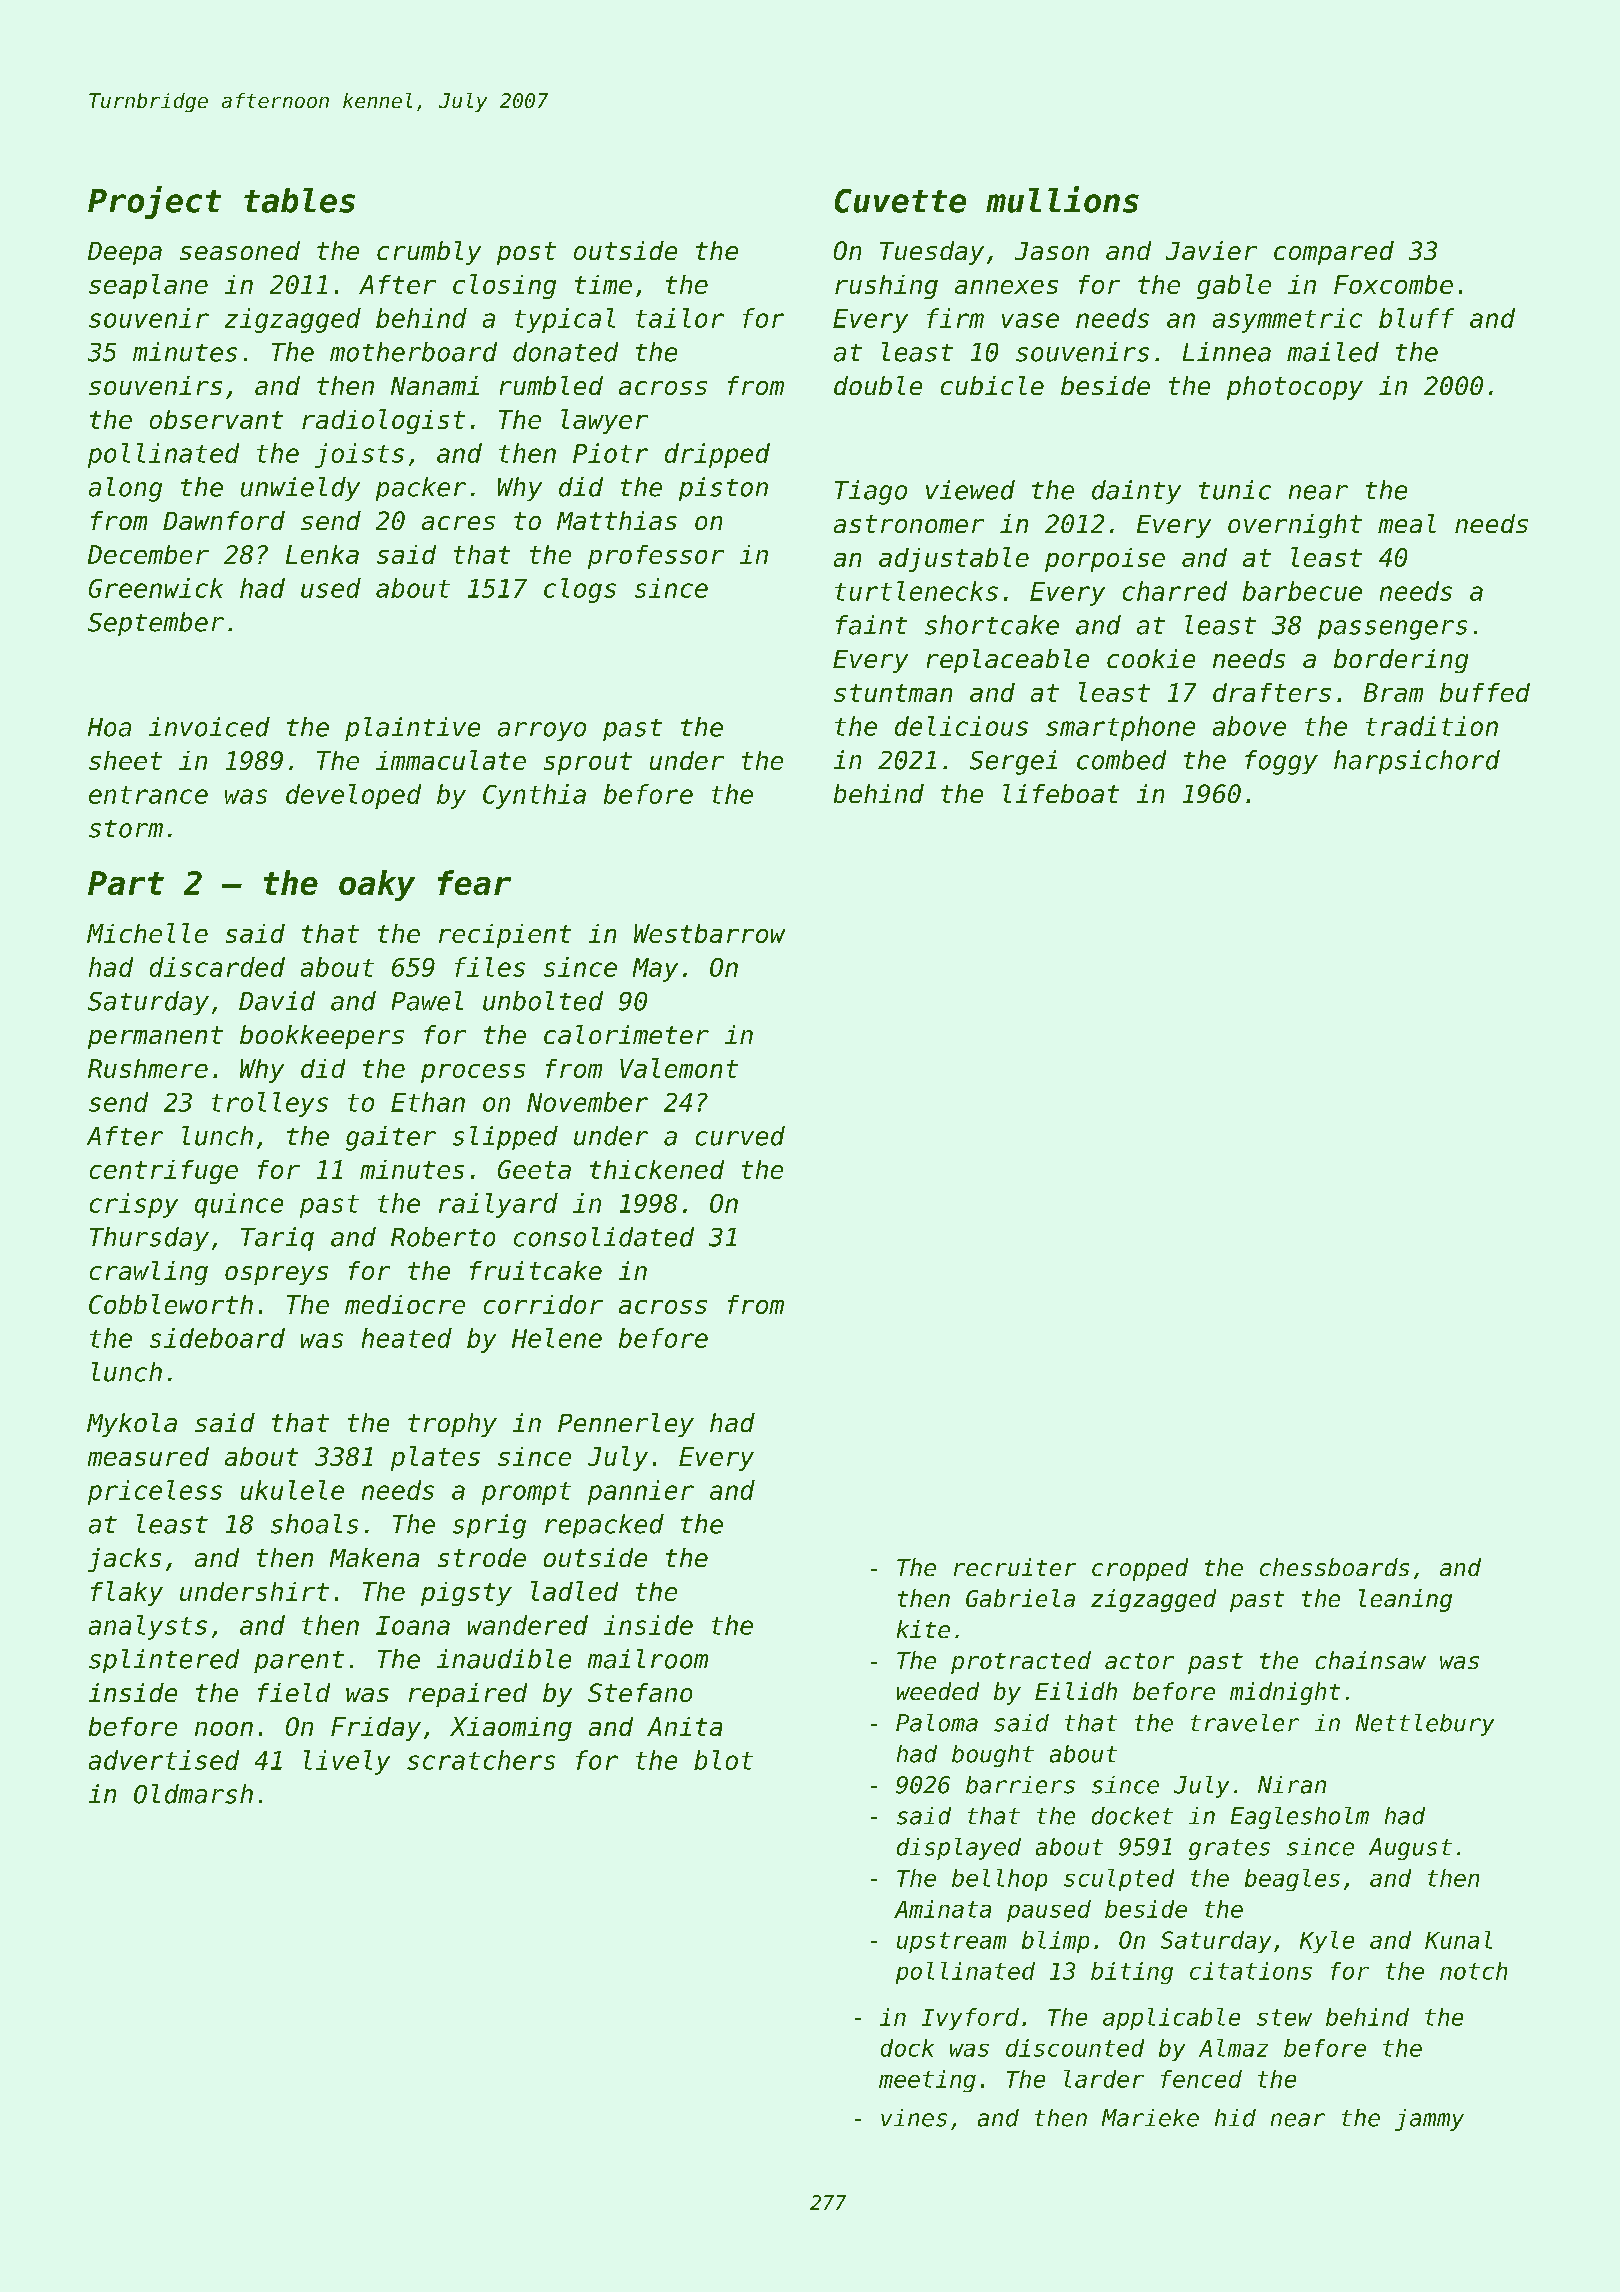 Image resolution: width=1620 pixels, height=2292 pixels. I want to click on leaning, so click(1405, 1600).
